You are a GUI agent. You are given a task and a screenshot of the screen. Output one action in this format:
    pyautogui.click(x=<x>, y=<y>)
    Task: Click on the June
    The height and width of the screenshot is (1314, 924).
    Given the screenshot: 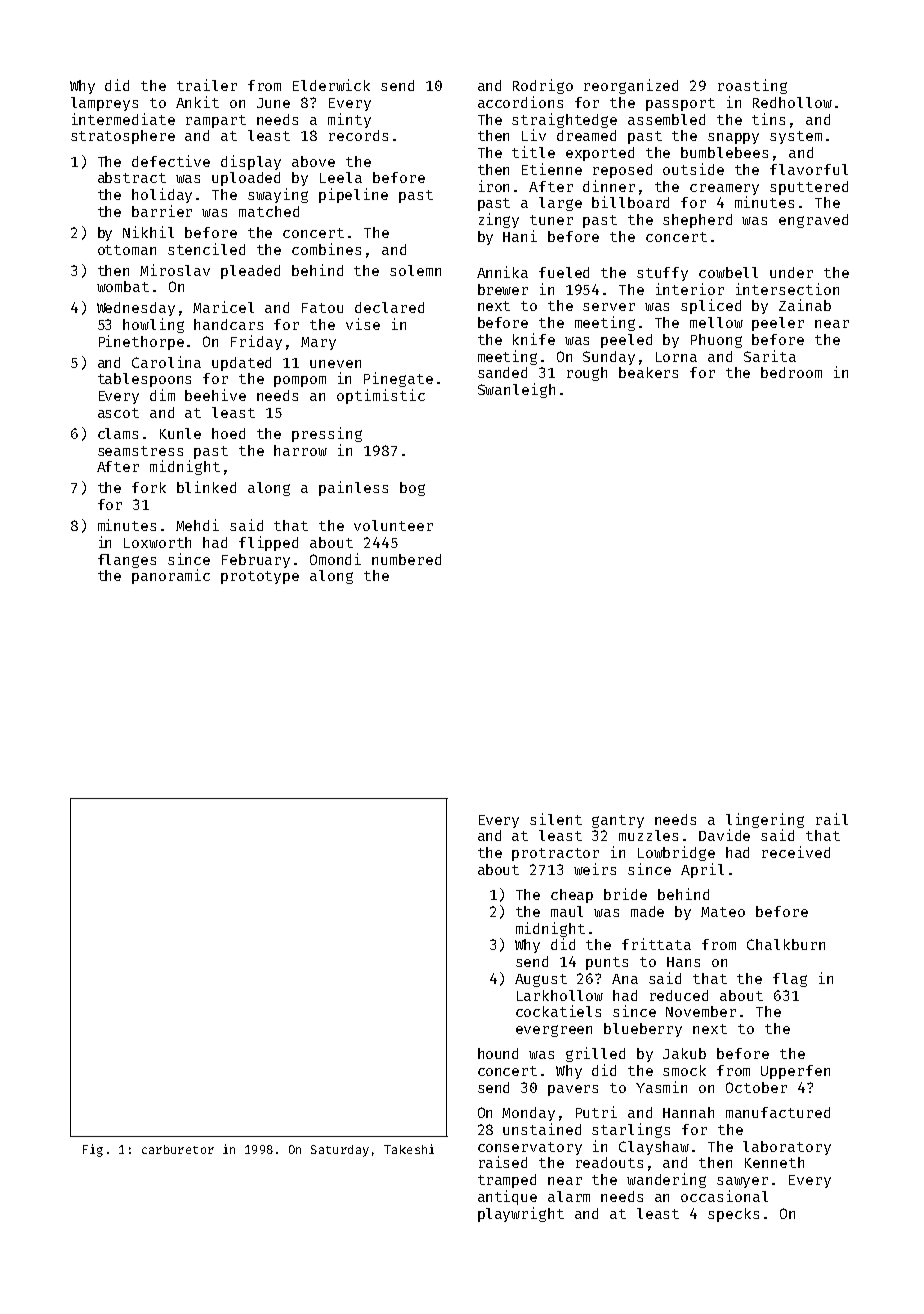 What is the action you would take?
    pyautogui.click(x=273, y=103)
